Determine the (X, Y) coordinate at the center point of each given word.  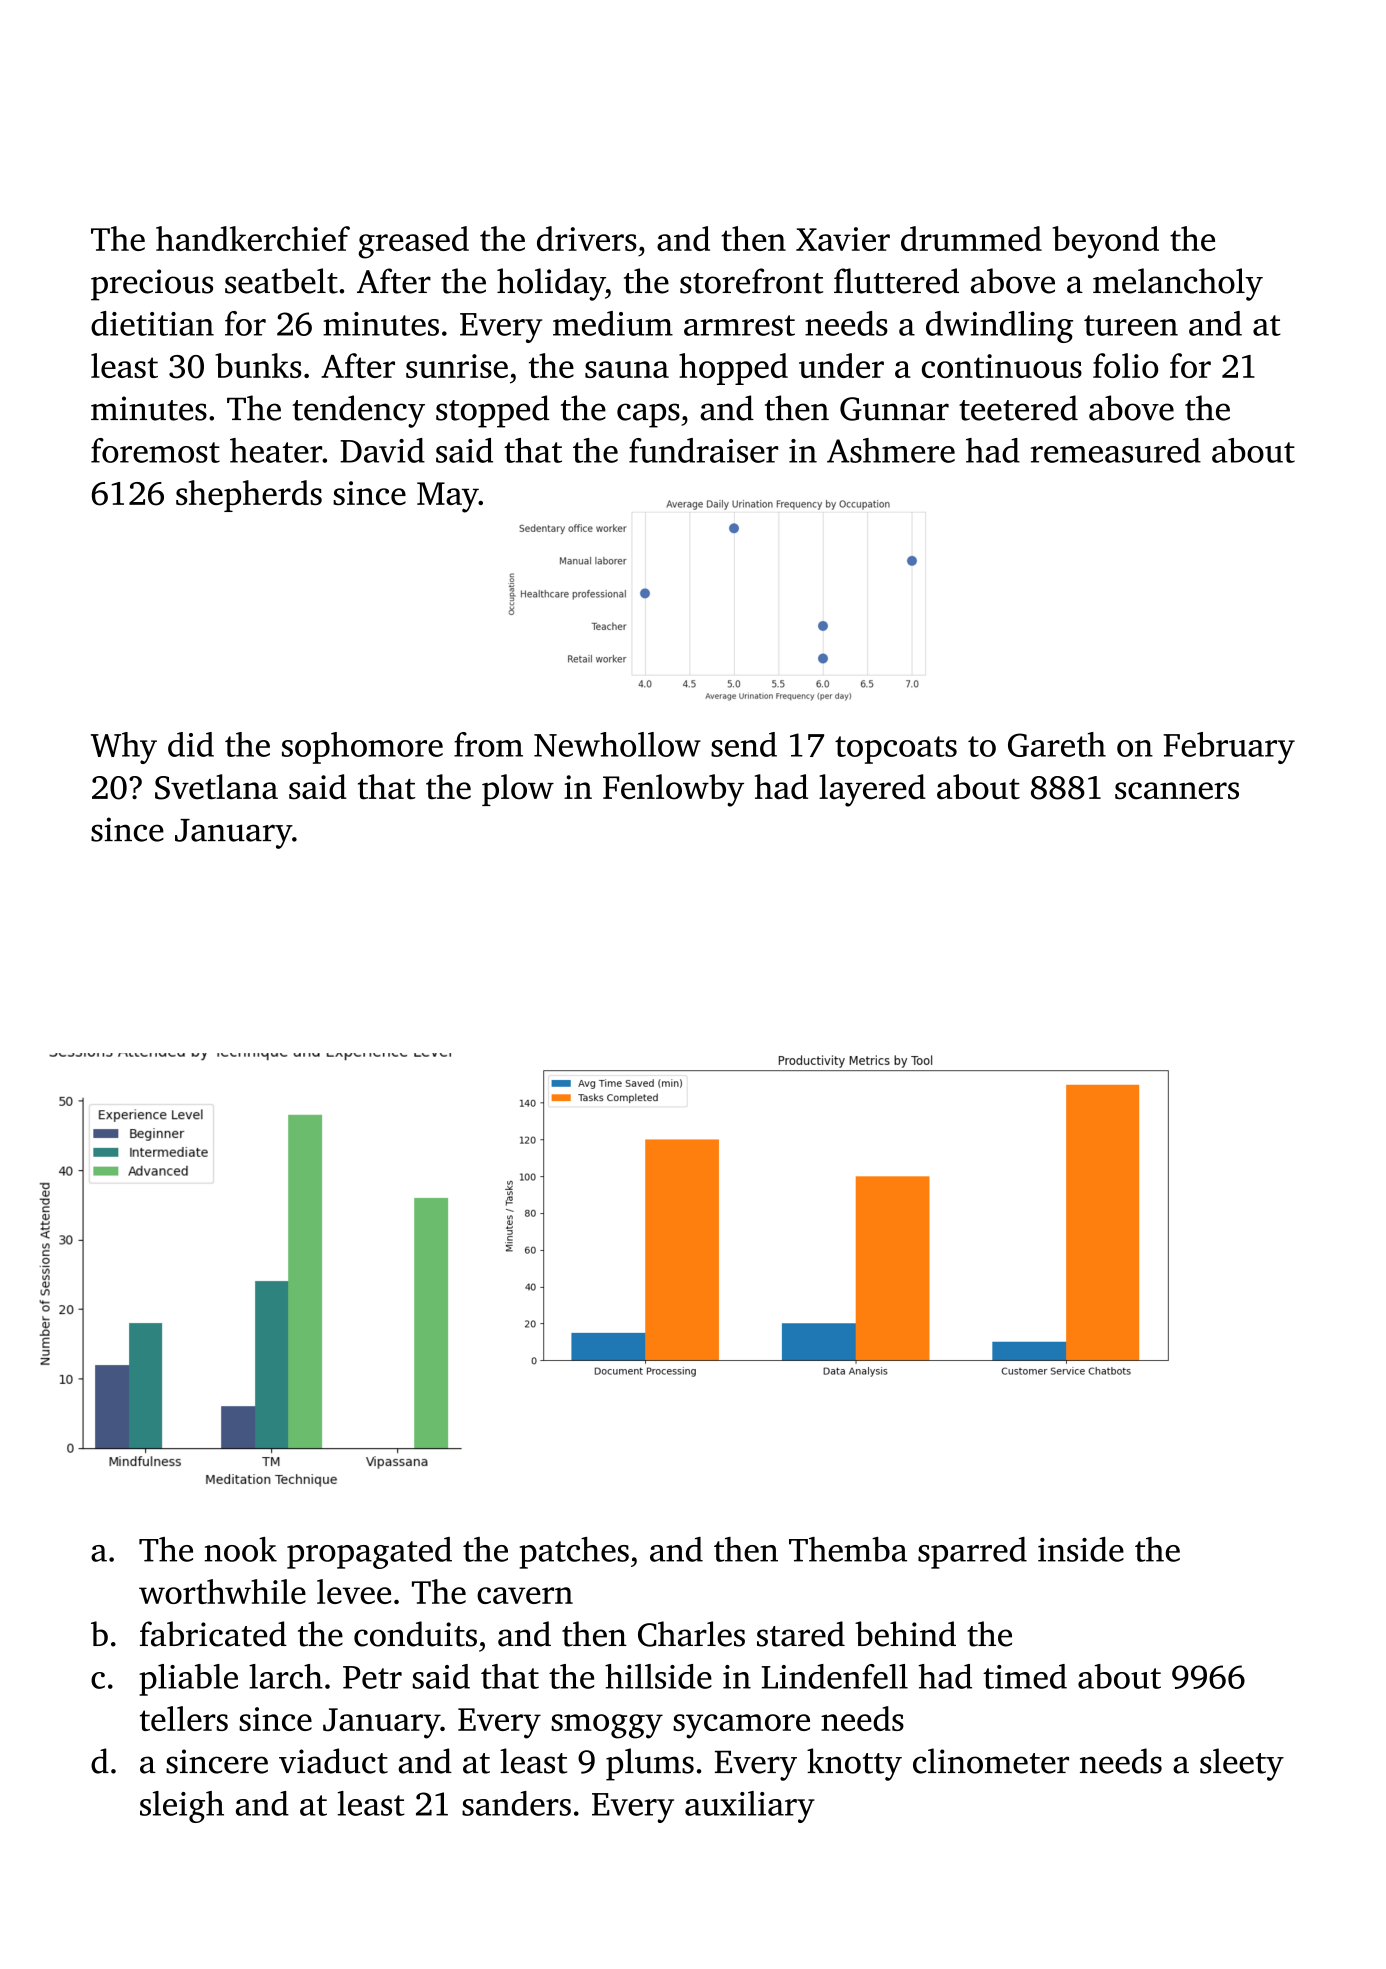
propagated (369, 1553)
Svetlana (216, 787)
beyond (1106, 242)
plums (650, 1764)
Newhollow (617, 744)
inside (1081, 1549)
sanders (516, 1803)
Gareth (1057, 744)
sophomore (362, 748)
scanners (1177, 791)
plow (518, 790)
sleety (1242, 1764)
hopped (733, 369)
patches (574, 1553)
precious (152, 285)
